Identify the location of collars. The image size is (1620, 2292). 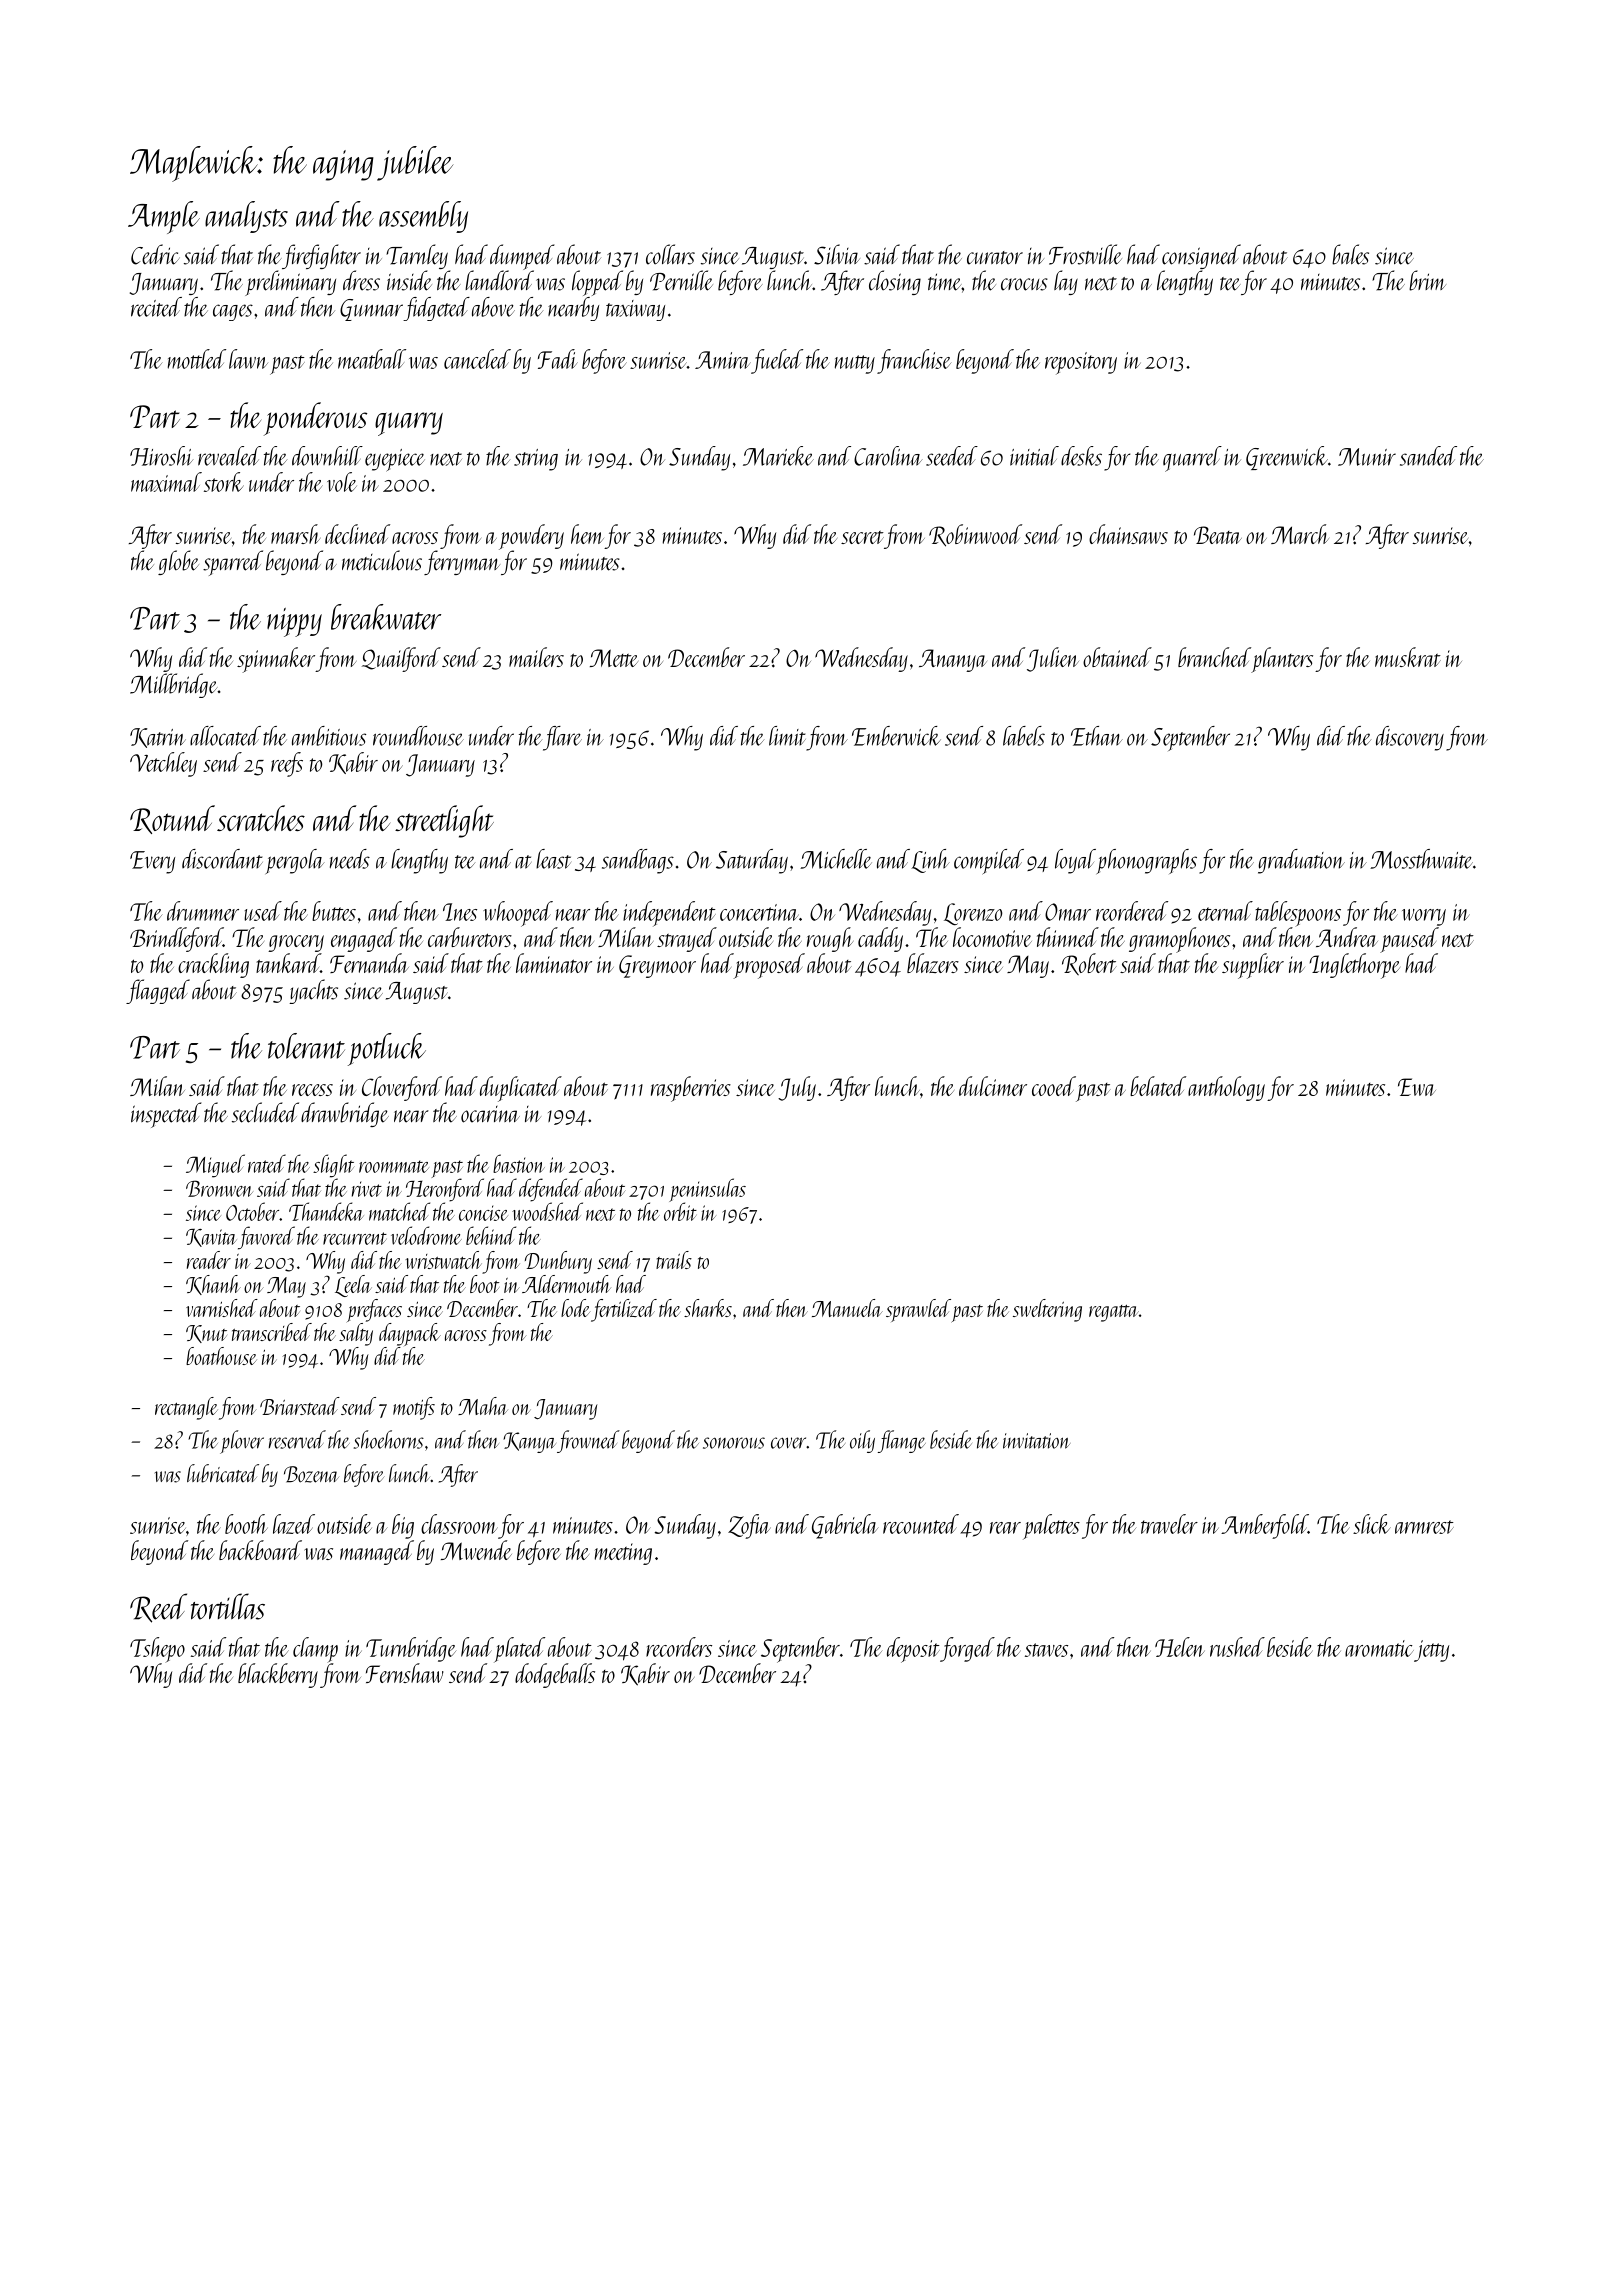
(670, 254).
